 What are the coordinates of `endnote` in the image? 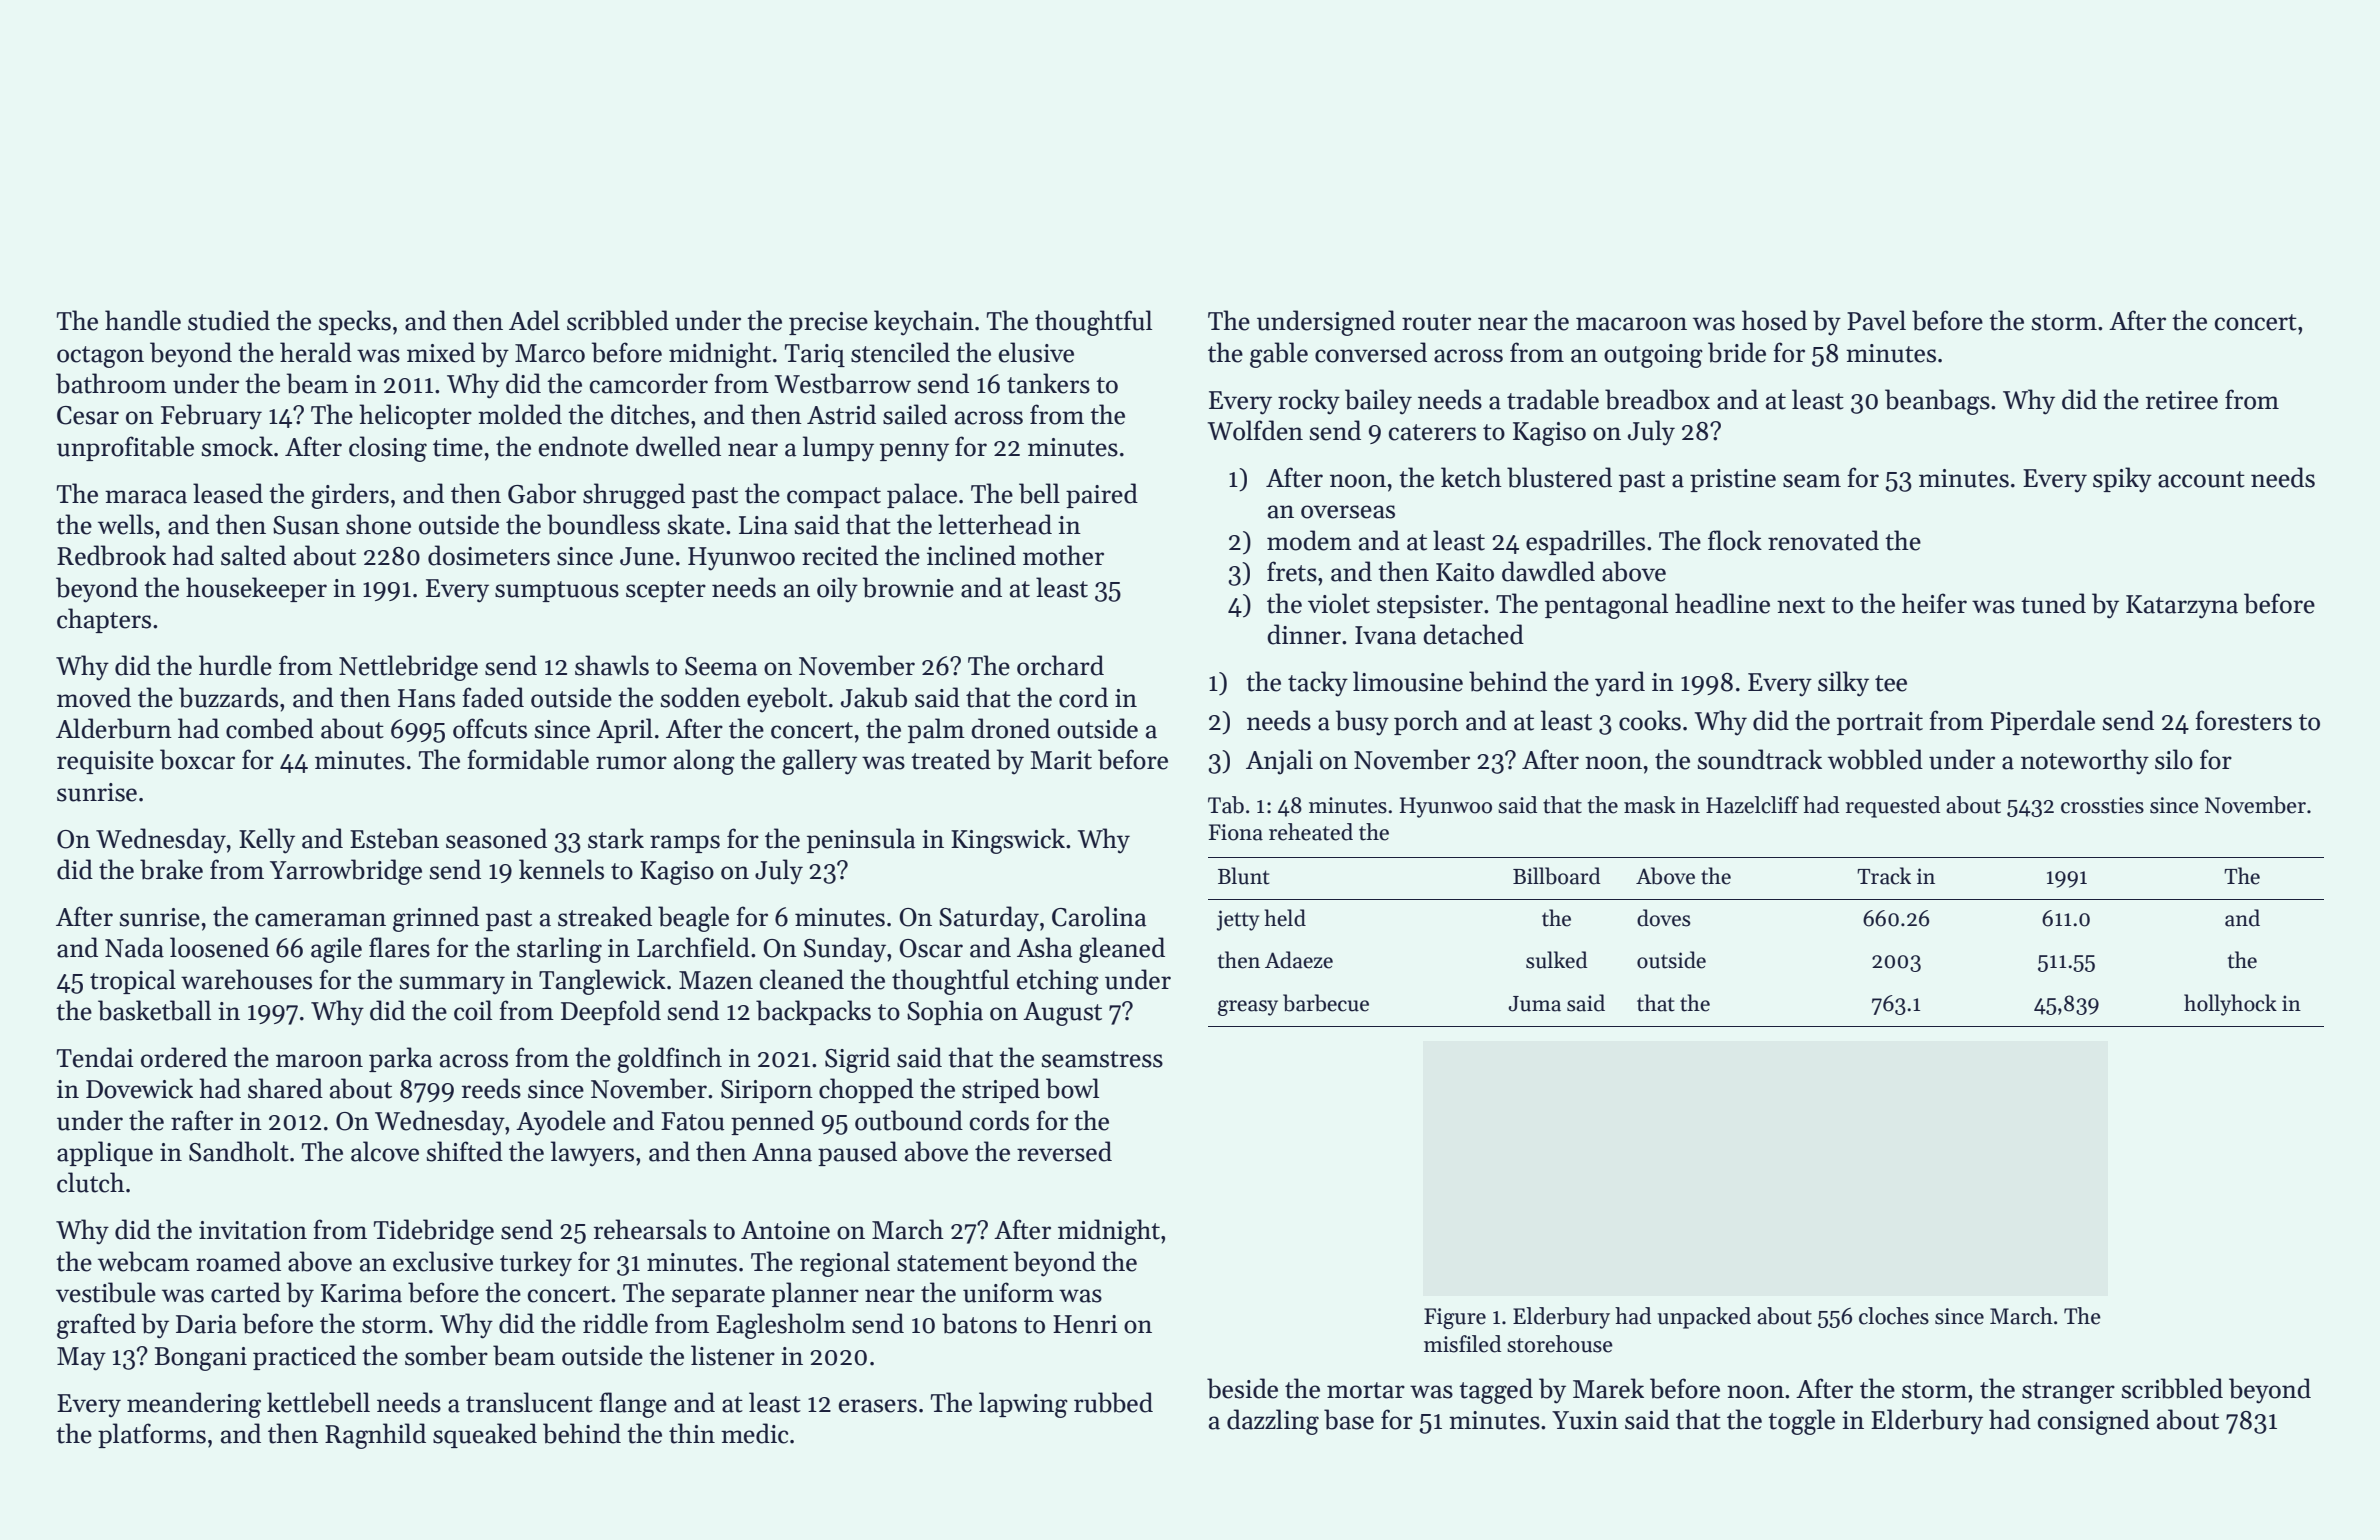 It's located at (583, 446).
